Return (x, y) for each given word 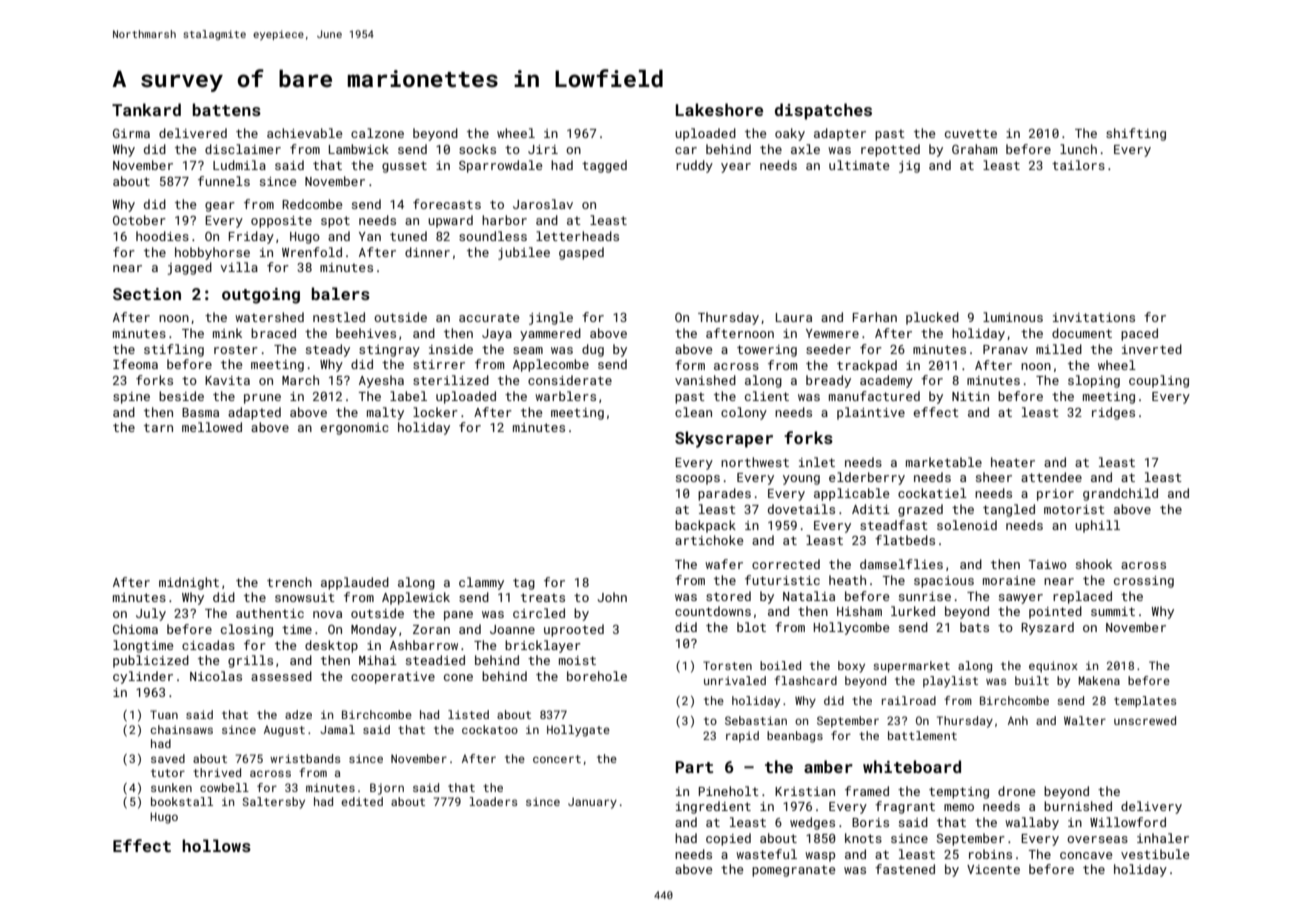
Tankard (146, 109)
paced (1139, 334)
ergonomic (355, 429)
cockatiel (932, 493)
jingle (551, 318)
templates (1145, 702)
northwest (755, 462)
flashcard (805, 680)
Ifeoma (135, 364)
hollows (216, 845)
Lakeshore (719, 109)
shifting (1136, 134)
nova (327, 614)
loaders (494, 801)
